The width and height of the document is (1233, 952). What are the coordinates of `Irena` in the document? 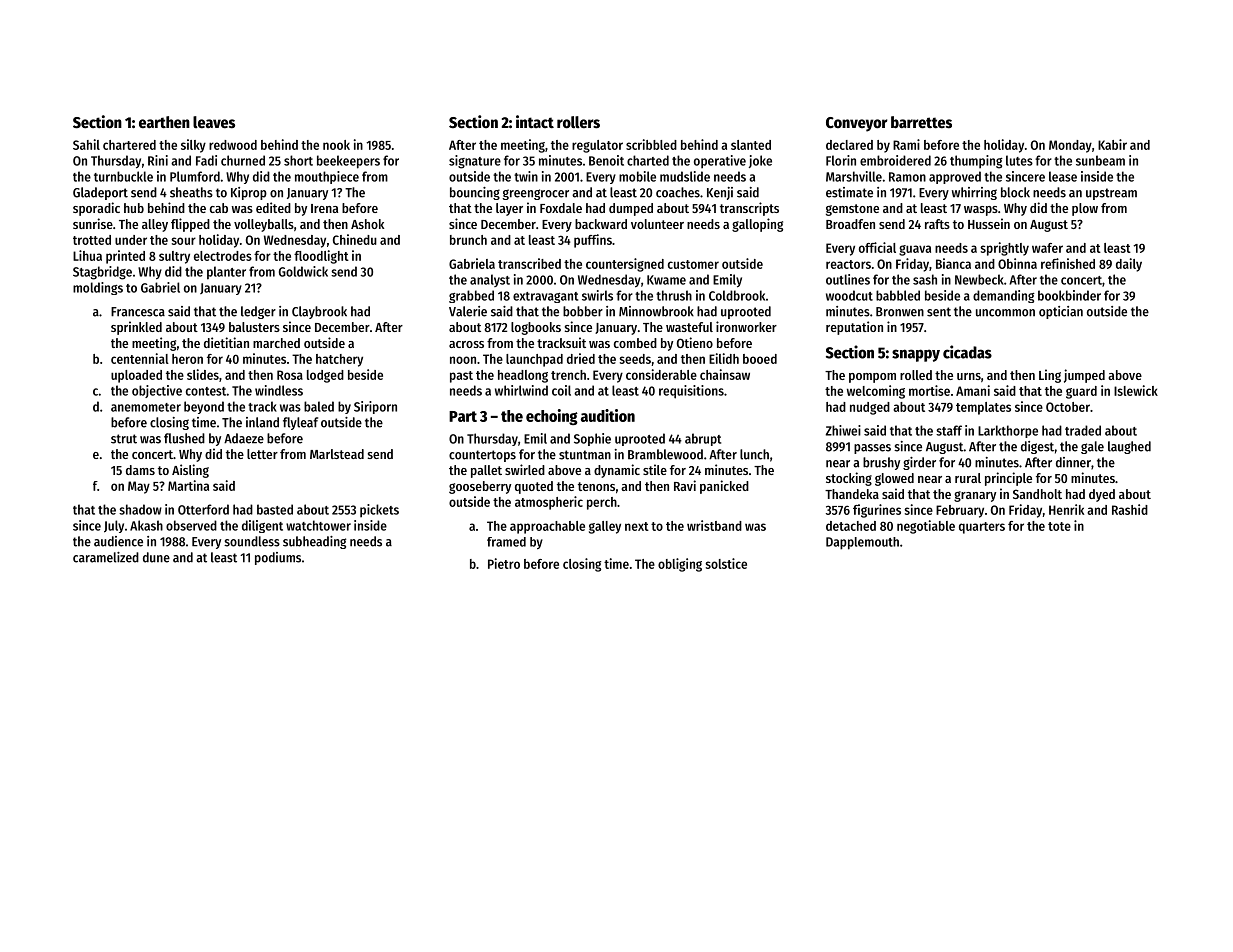 It's located at (324, 208).
